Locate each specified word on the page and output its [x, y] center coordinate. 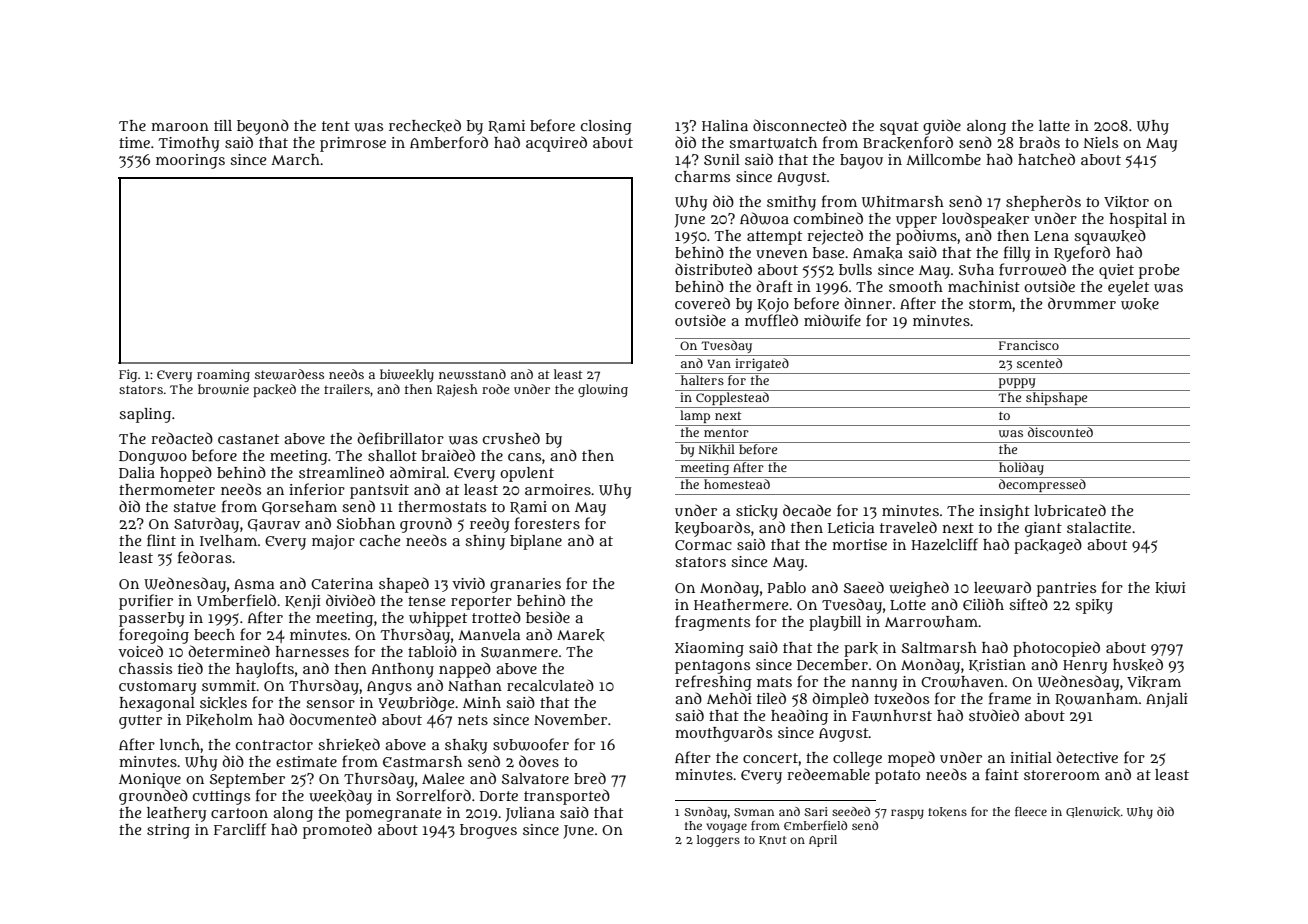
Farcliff [240, 829]
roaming [223, 375]
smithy [791, 203]
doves [539, 761]
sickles [223, 703]
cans [524, 457]
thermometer [167, 489]
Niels [1101, 142]
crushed [511, 438]
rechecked [425, 125]
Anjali [1167, 700]
